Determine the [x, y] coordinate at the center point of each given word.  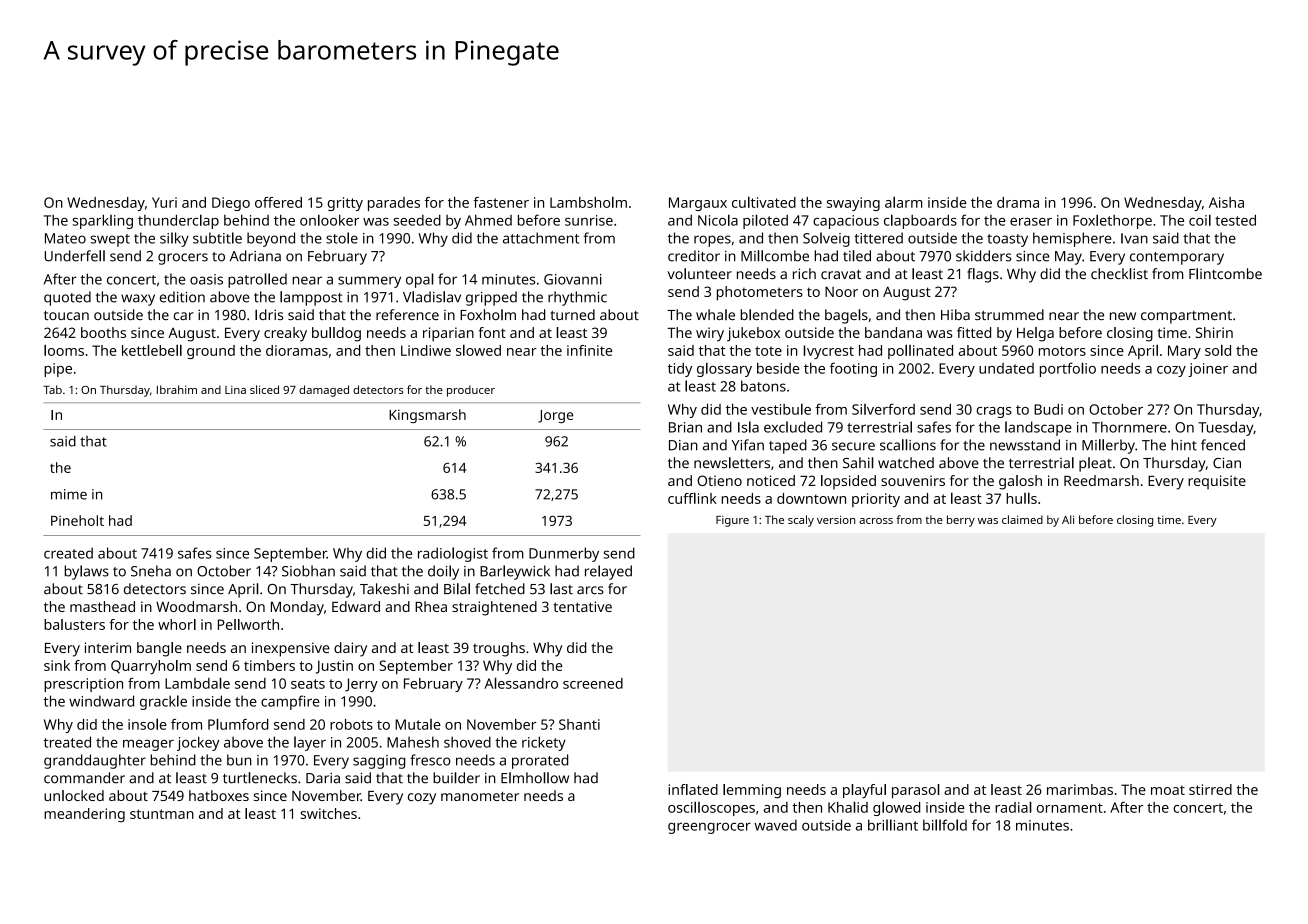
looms [64, 350]
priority [876, 500]
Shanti [579, 724]
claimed [1022, 519]
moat [1168, 790]
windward [101, 701]
